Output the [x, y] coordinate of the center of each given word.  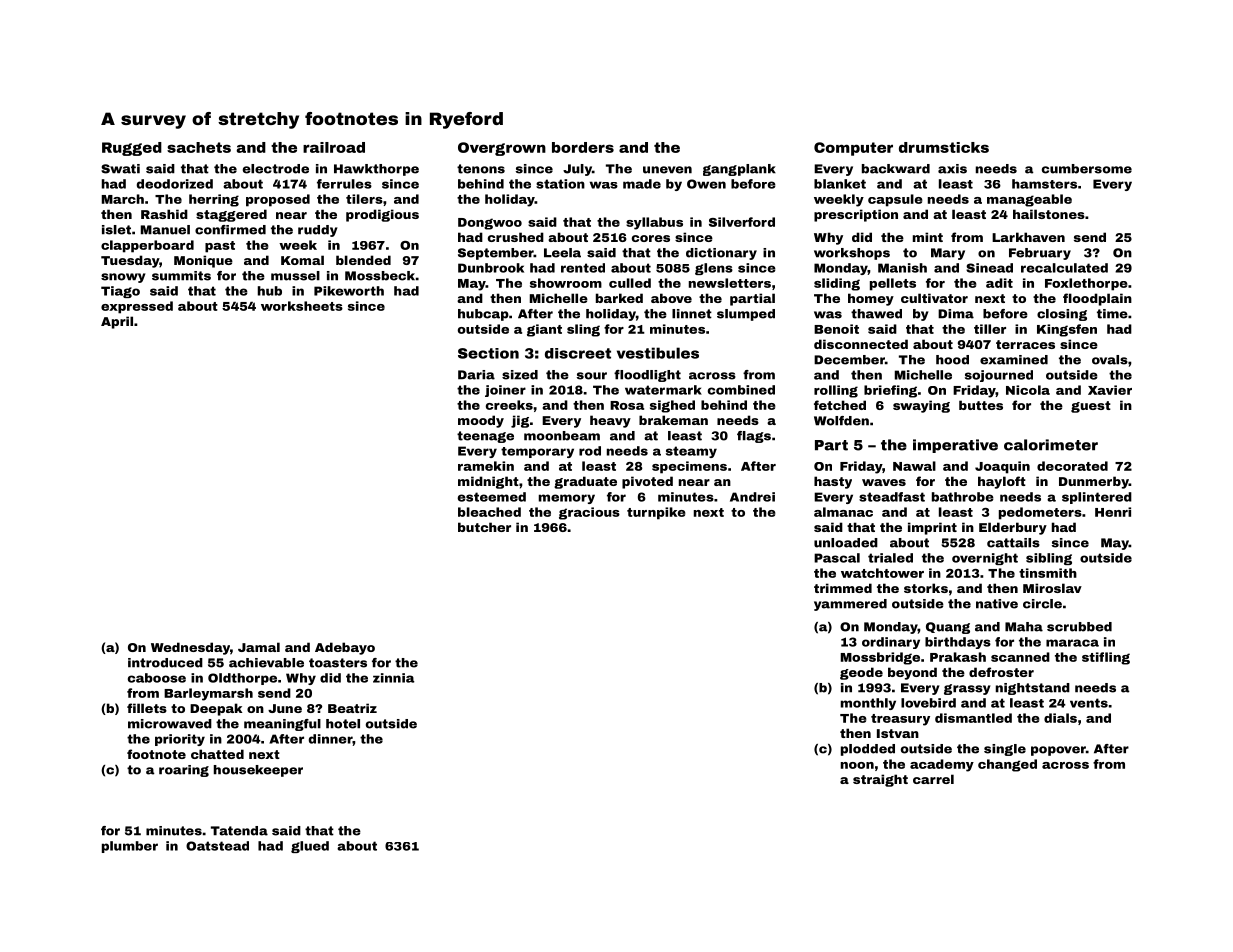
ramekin [486, 466]
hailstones [1049, 214]
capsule [895, 200]
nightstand [1033, 689]
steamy [691, 452]
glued [310, 847]
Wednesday [190, 648]
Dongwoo [490, 224]
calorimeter [1051, 445]
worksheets [302, 306]
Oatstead [217, 846]
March [123, 199]
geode [861, 673]
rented [583, 268]
